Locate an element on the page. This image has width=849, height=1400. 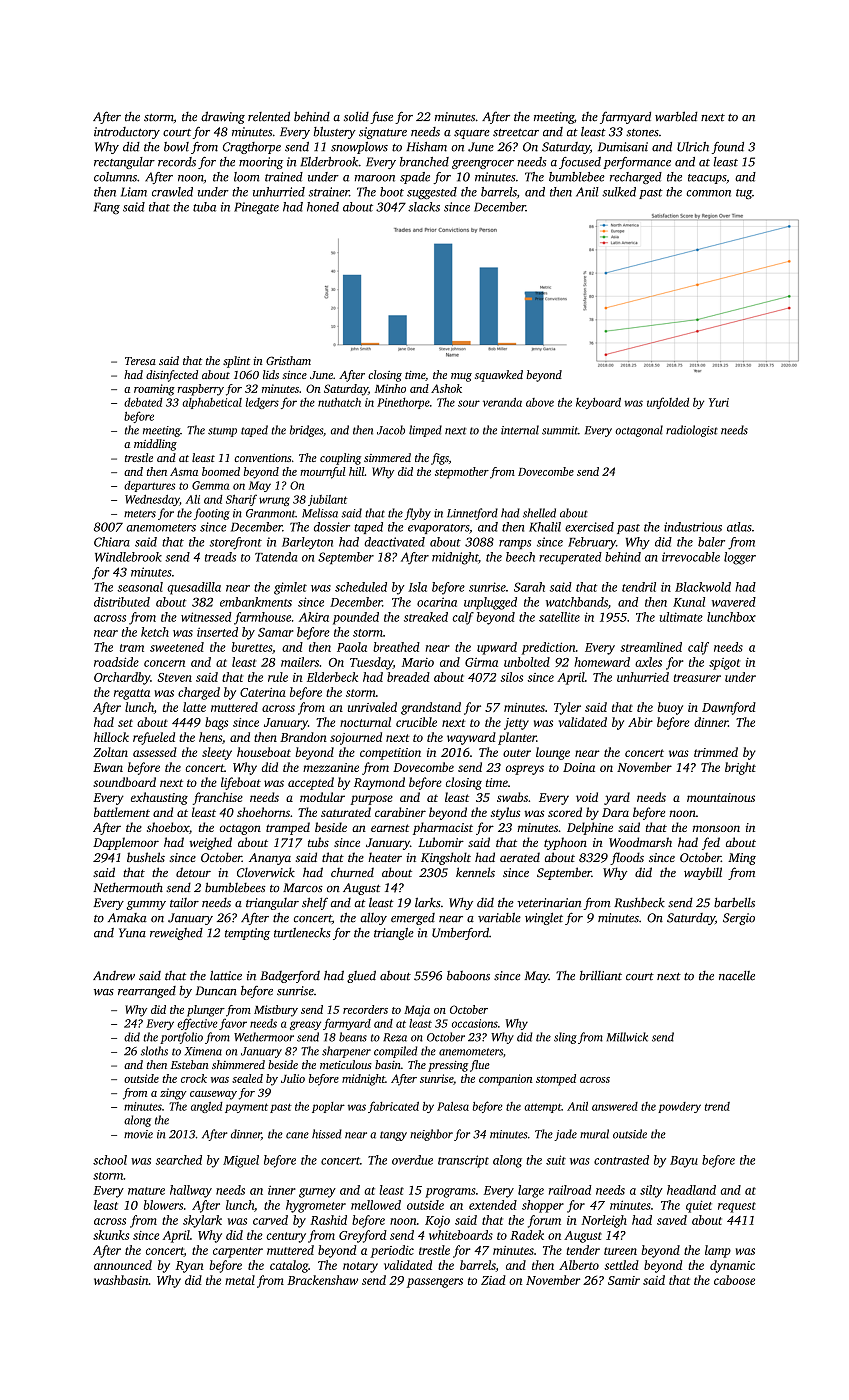
nocturnal is located at coordinates (365, 722).
